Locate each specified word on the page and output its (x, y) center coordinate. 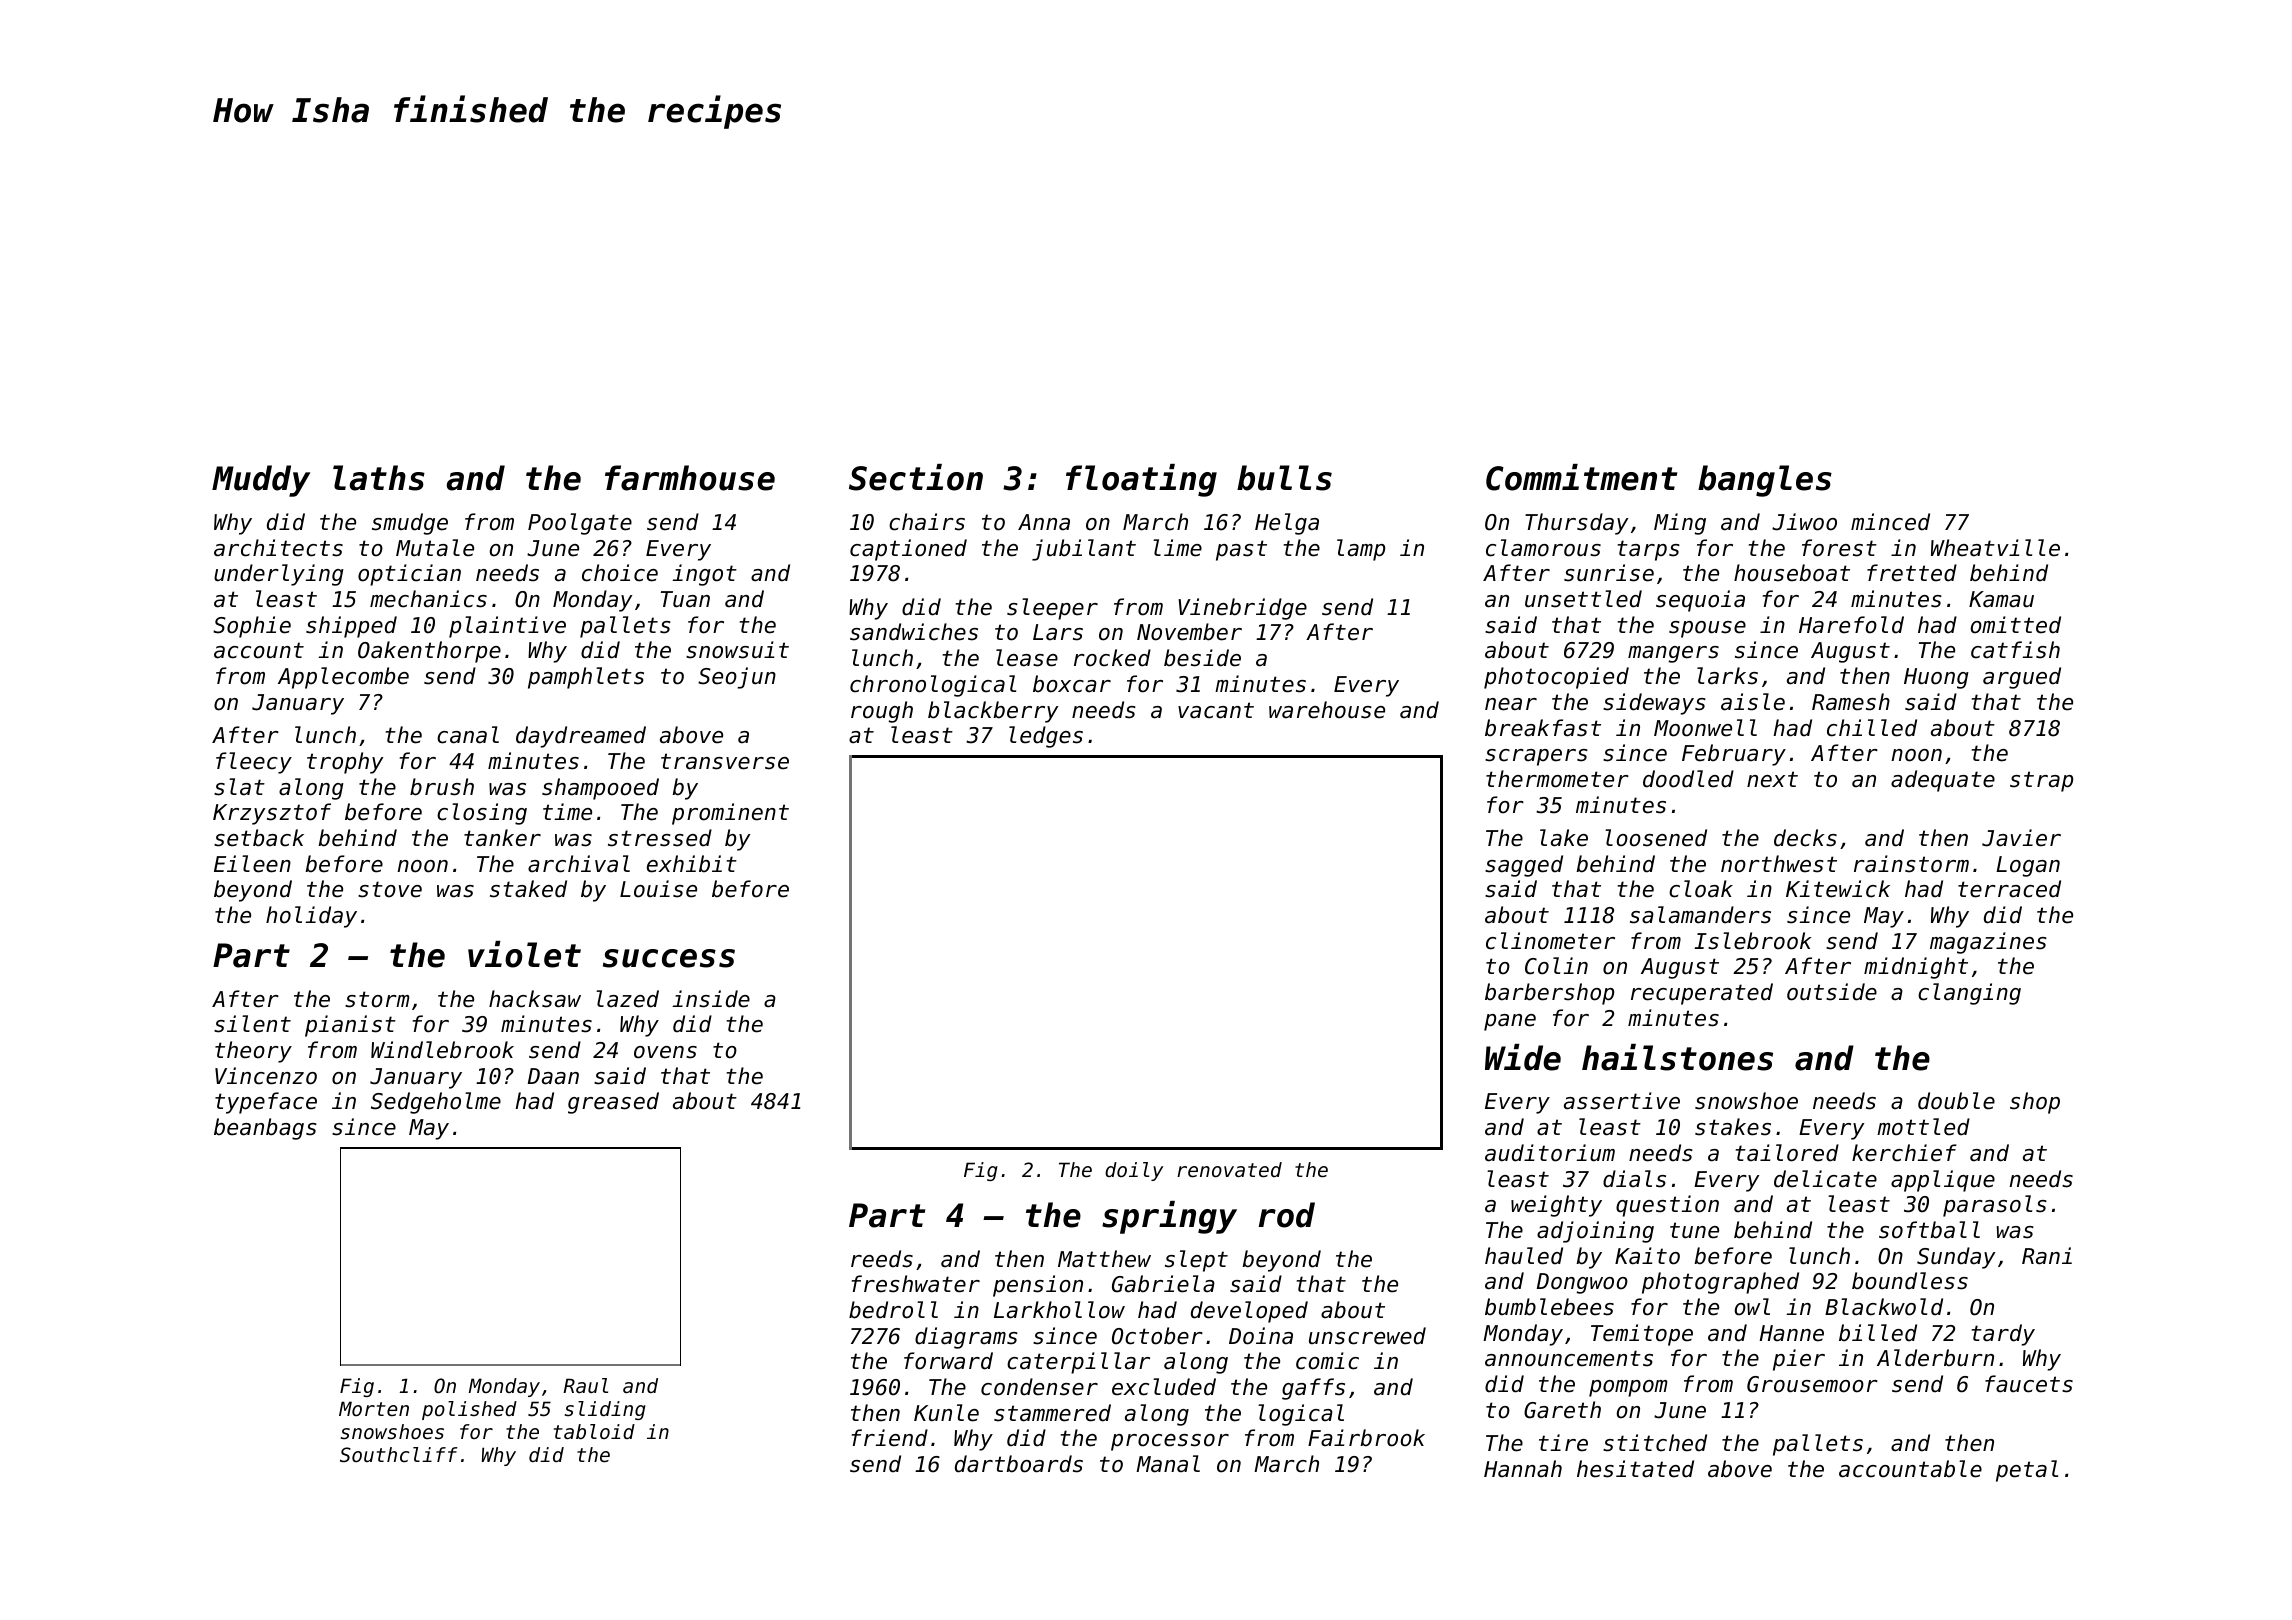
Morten (374, 1409)
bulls (1284, 478)
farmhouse (690, 478)
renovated (1229, 1170)
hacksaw (535, 999)
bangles (1765, 481)
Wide (1523, 1057)
